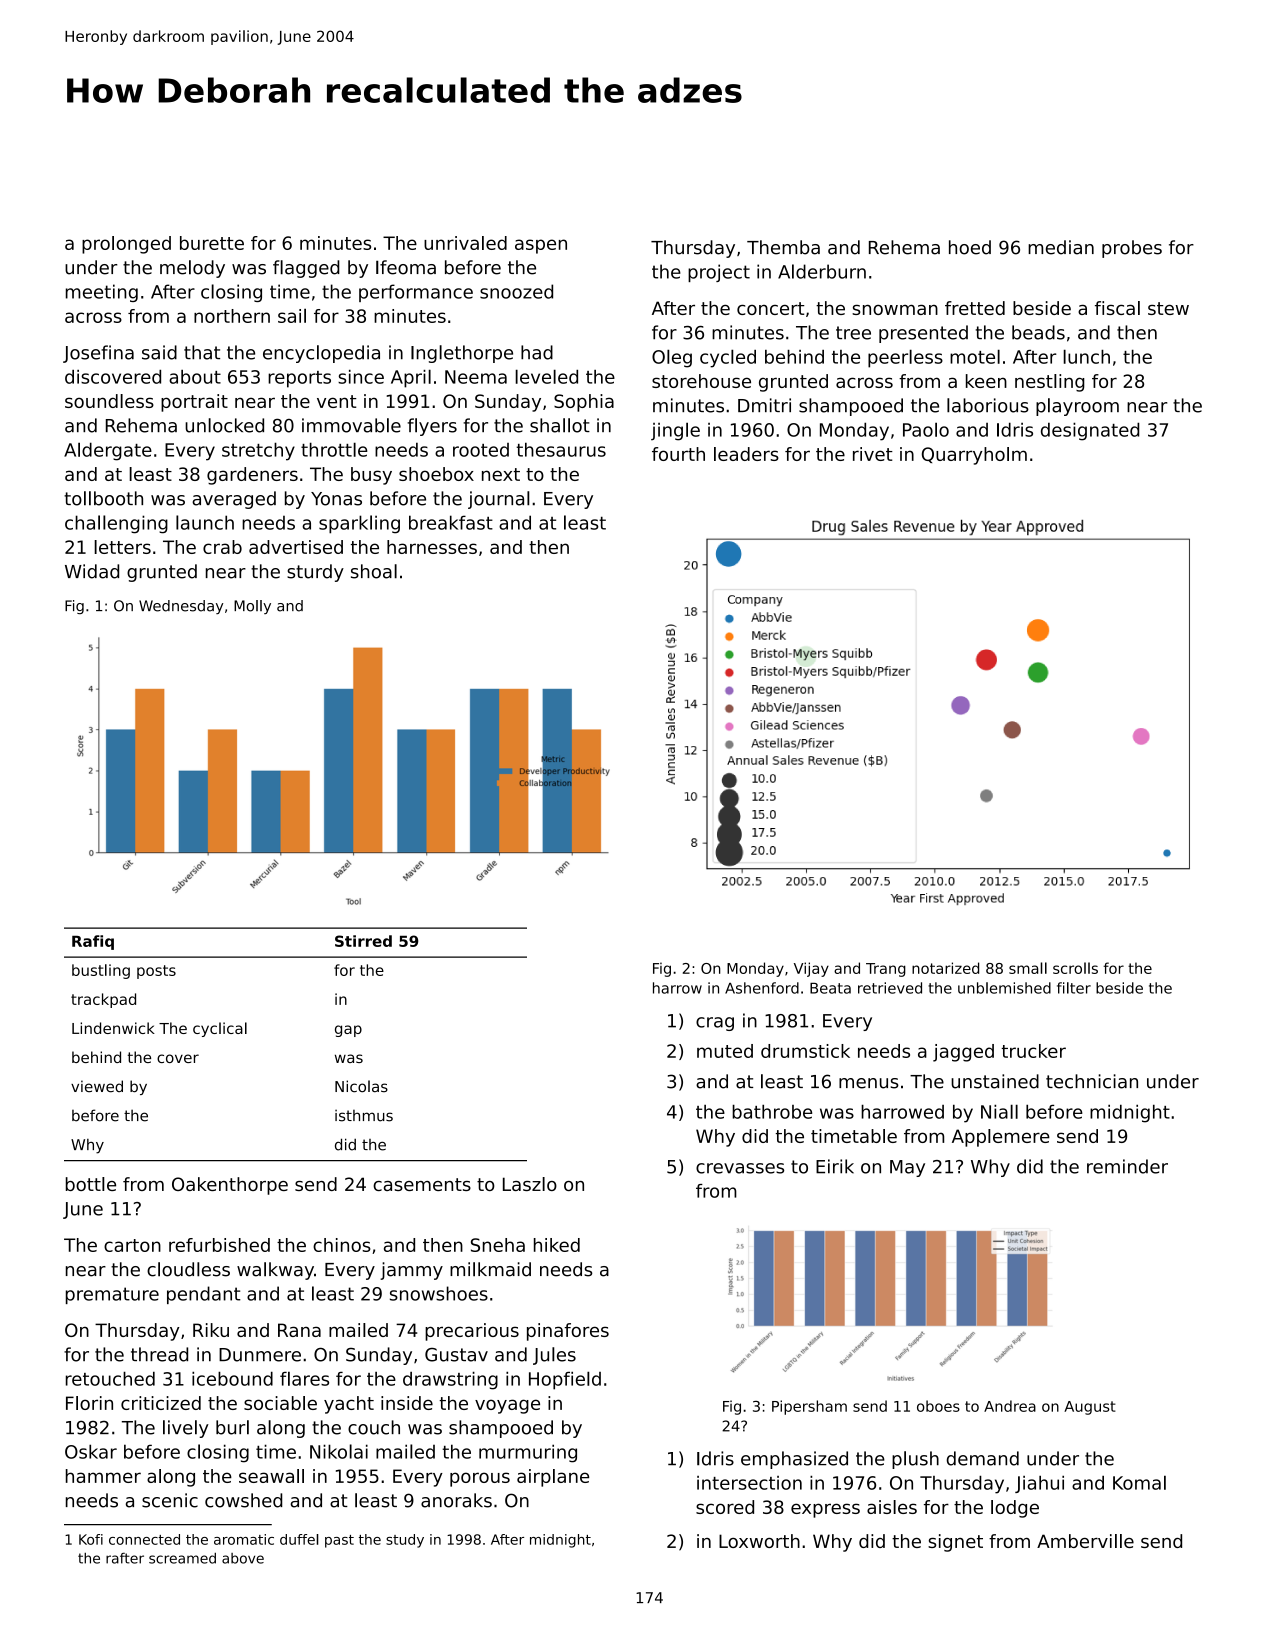 The image size is (1270, 1643). I want to click on Widad, so click(92, 571).
